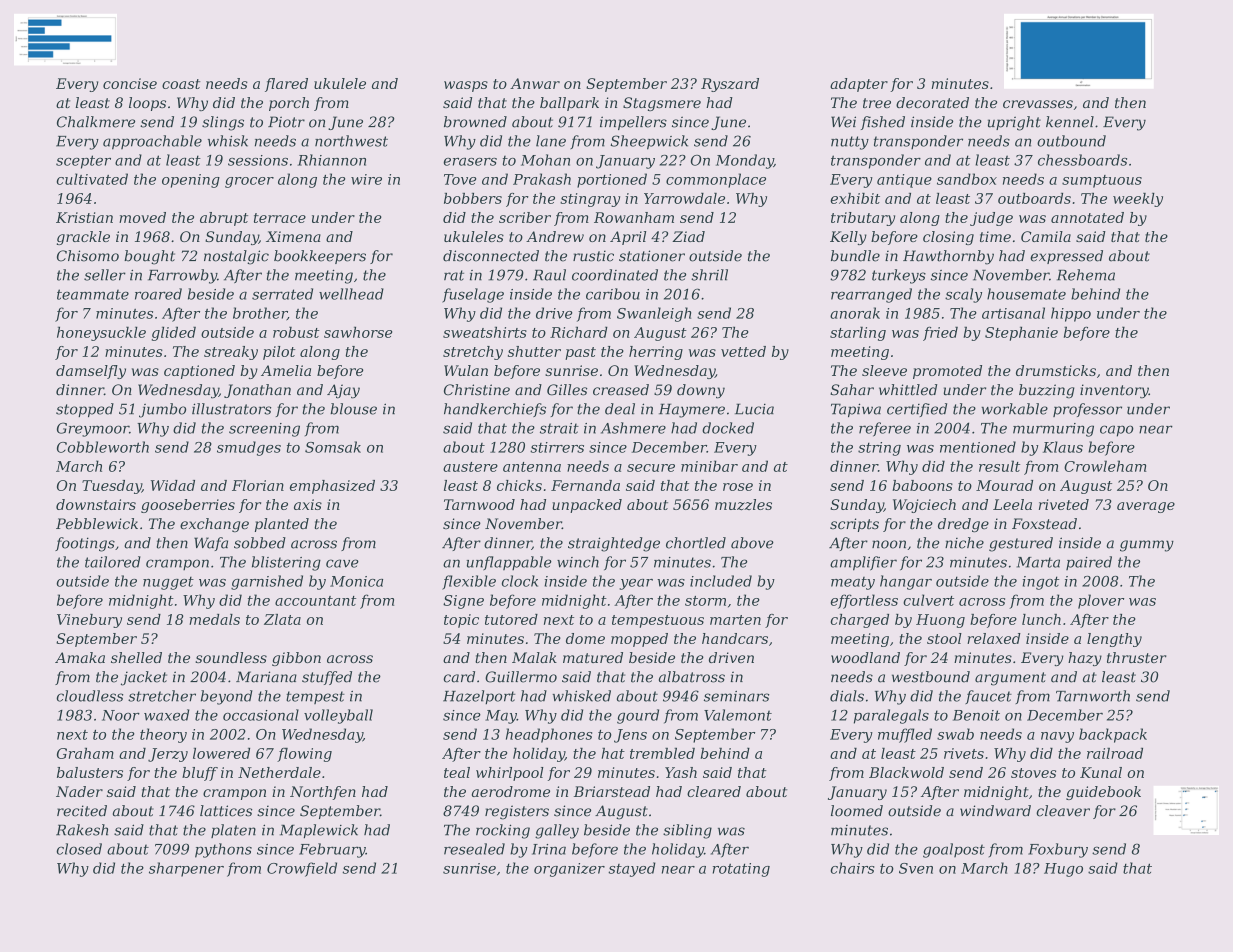 The width and height of the document is (1233, 952). I want to click on Hugo, so click(1063, 870).
